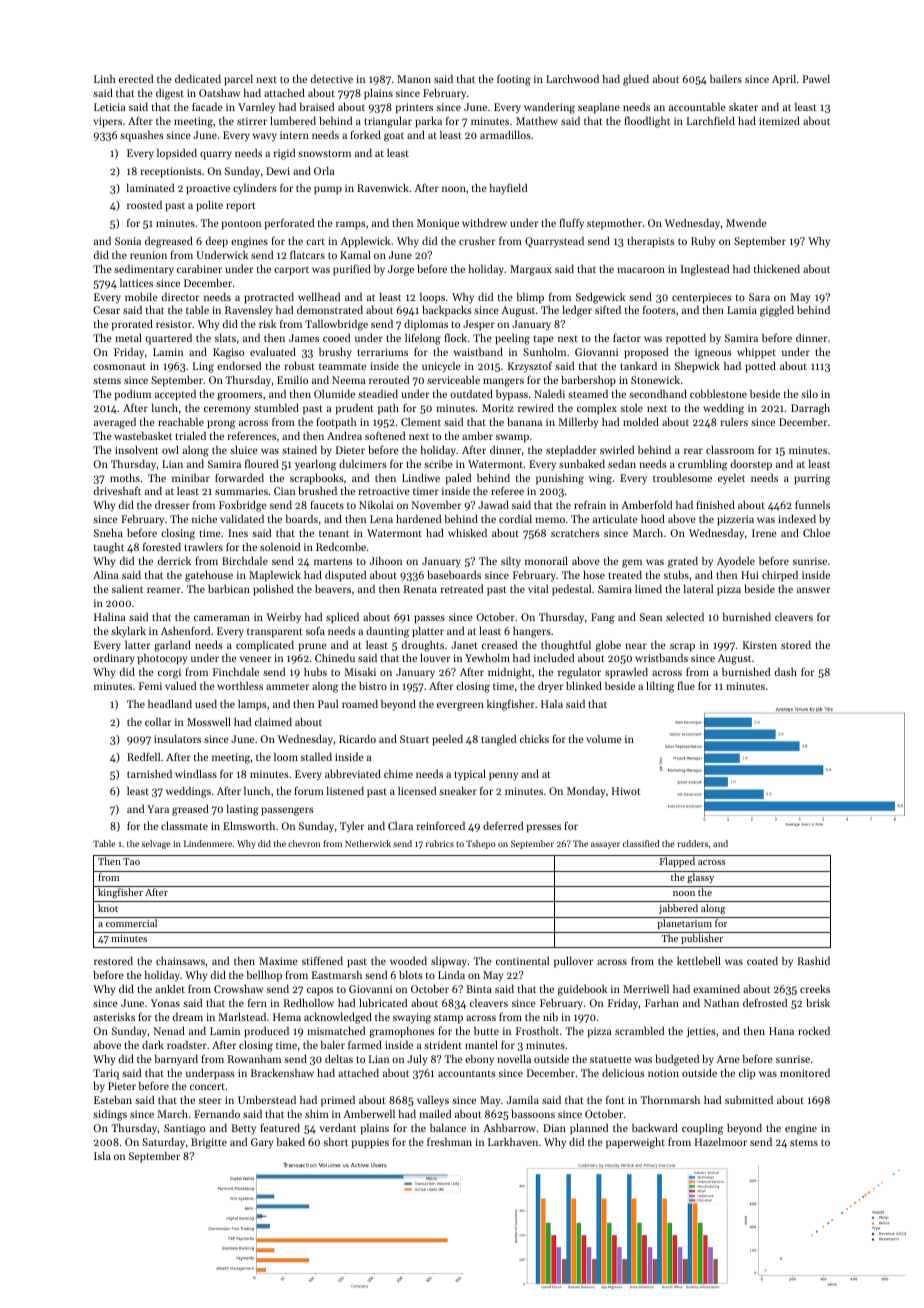  Describe the element at coordinates (278, 961) in the screenshot. I see `Maxime` at that location.
